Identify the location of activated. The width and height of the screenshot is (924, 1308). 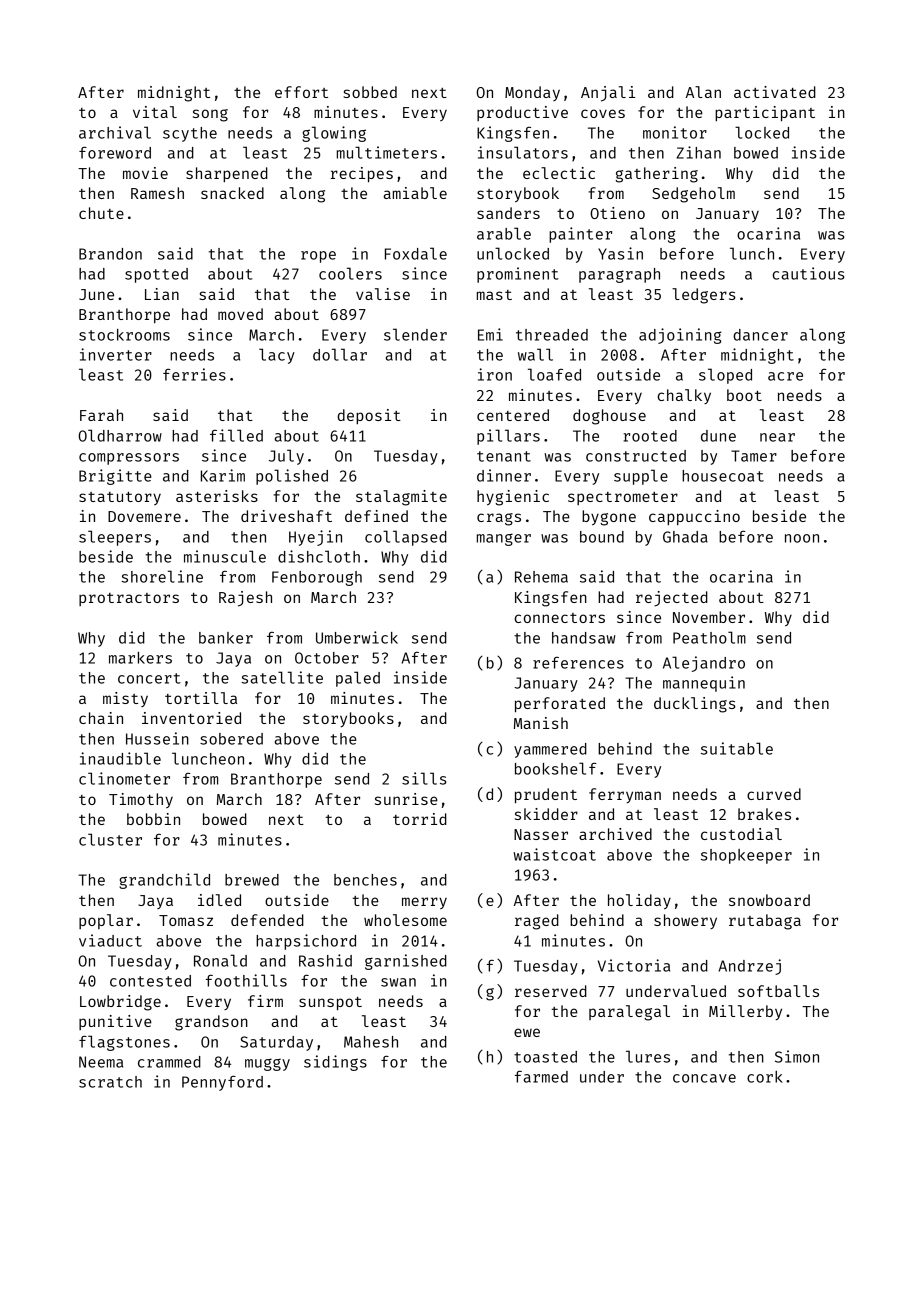
(775, 92).
